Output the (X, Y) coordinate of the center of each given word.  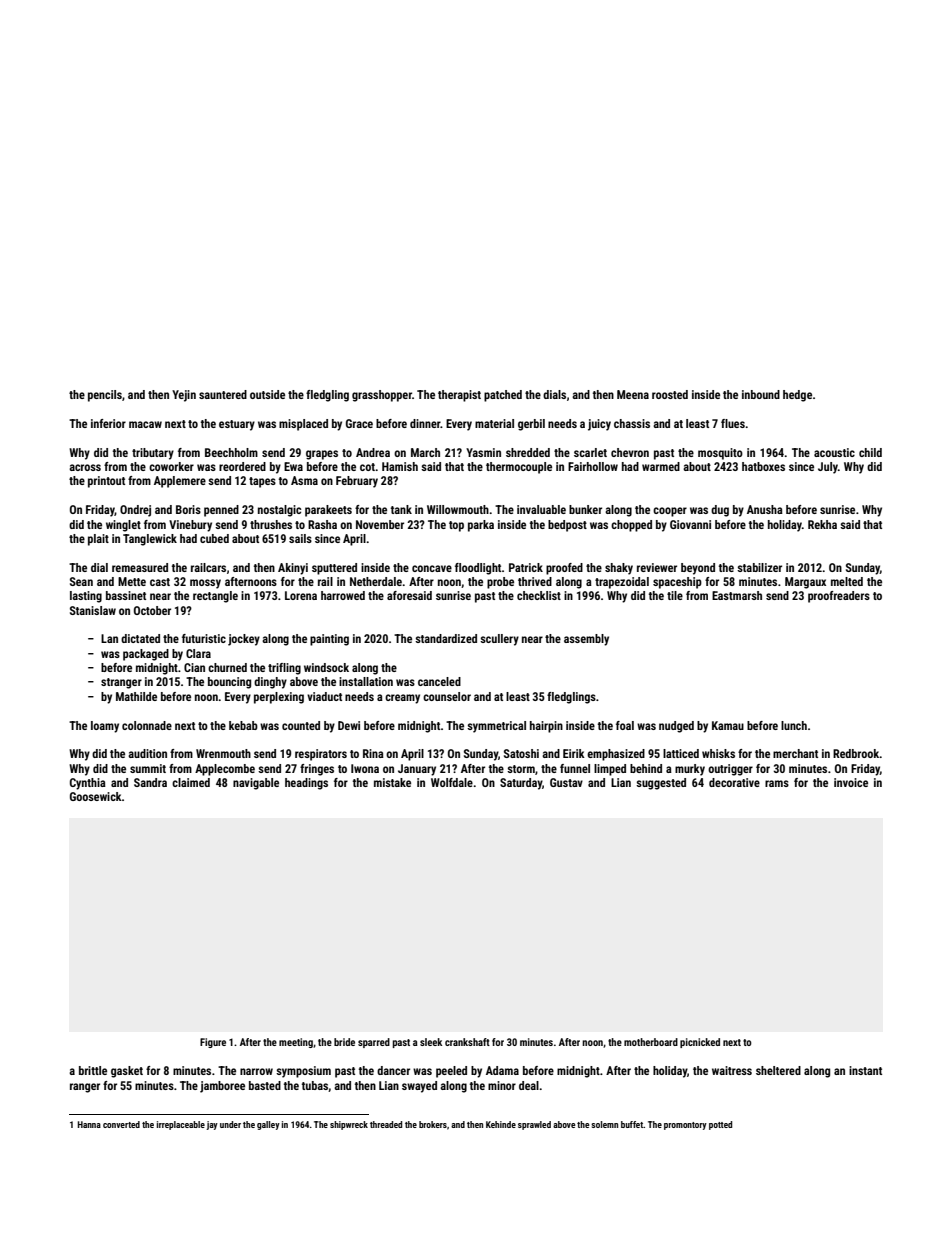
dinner (425, 423)
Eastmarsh (737, 595)
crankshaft (467, 1042)
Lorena (301, 595)
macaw (145, 424)
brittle (93, 1070)
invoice (851, 782)
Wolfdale (452, 782)
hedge (797, 396)
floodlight (478, 569)
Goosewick (96, 796)
